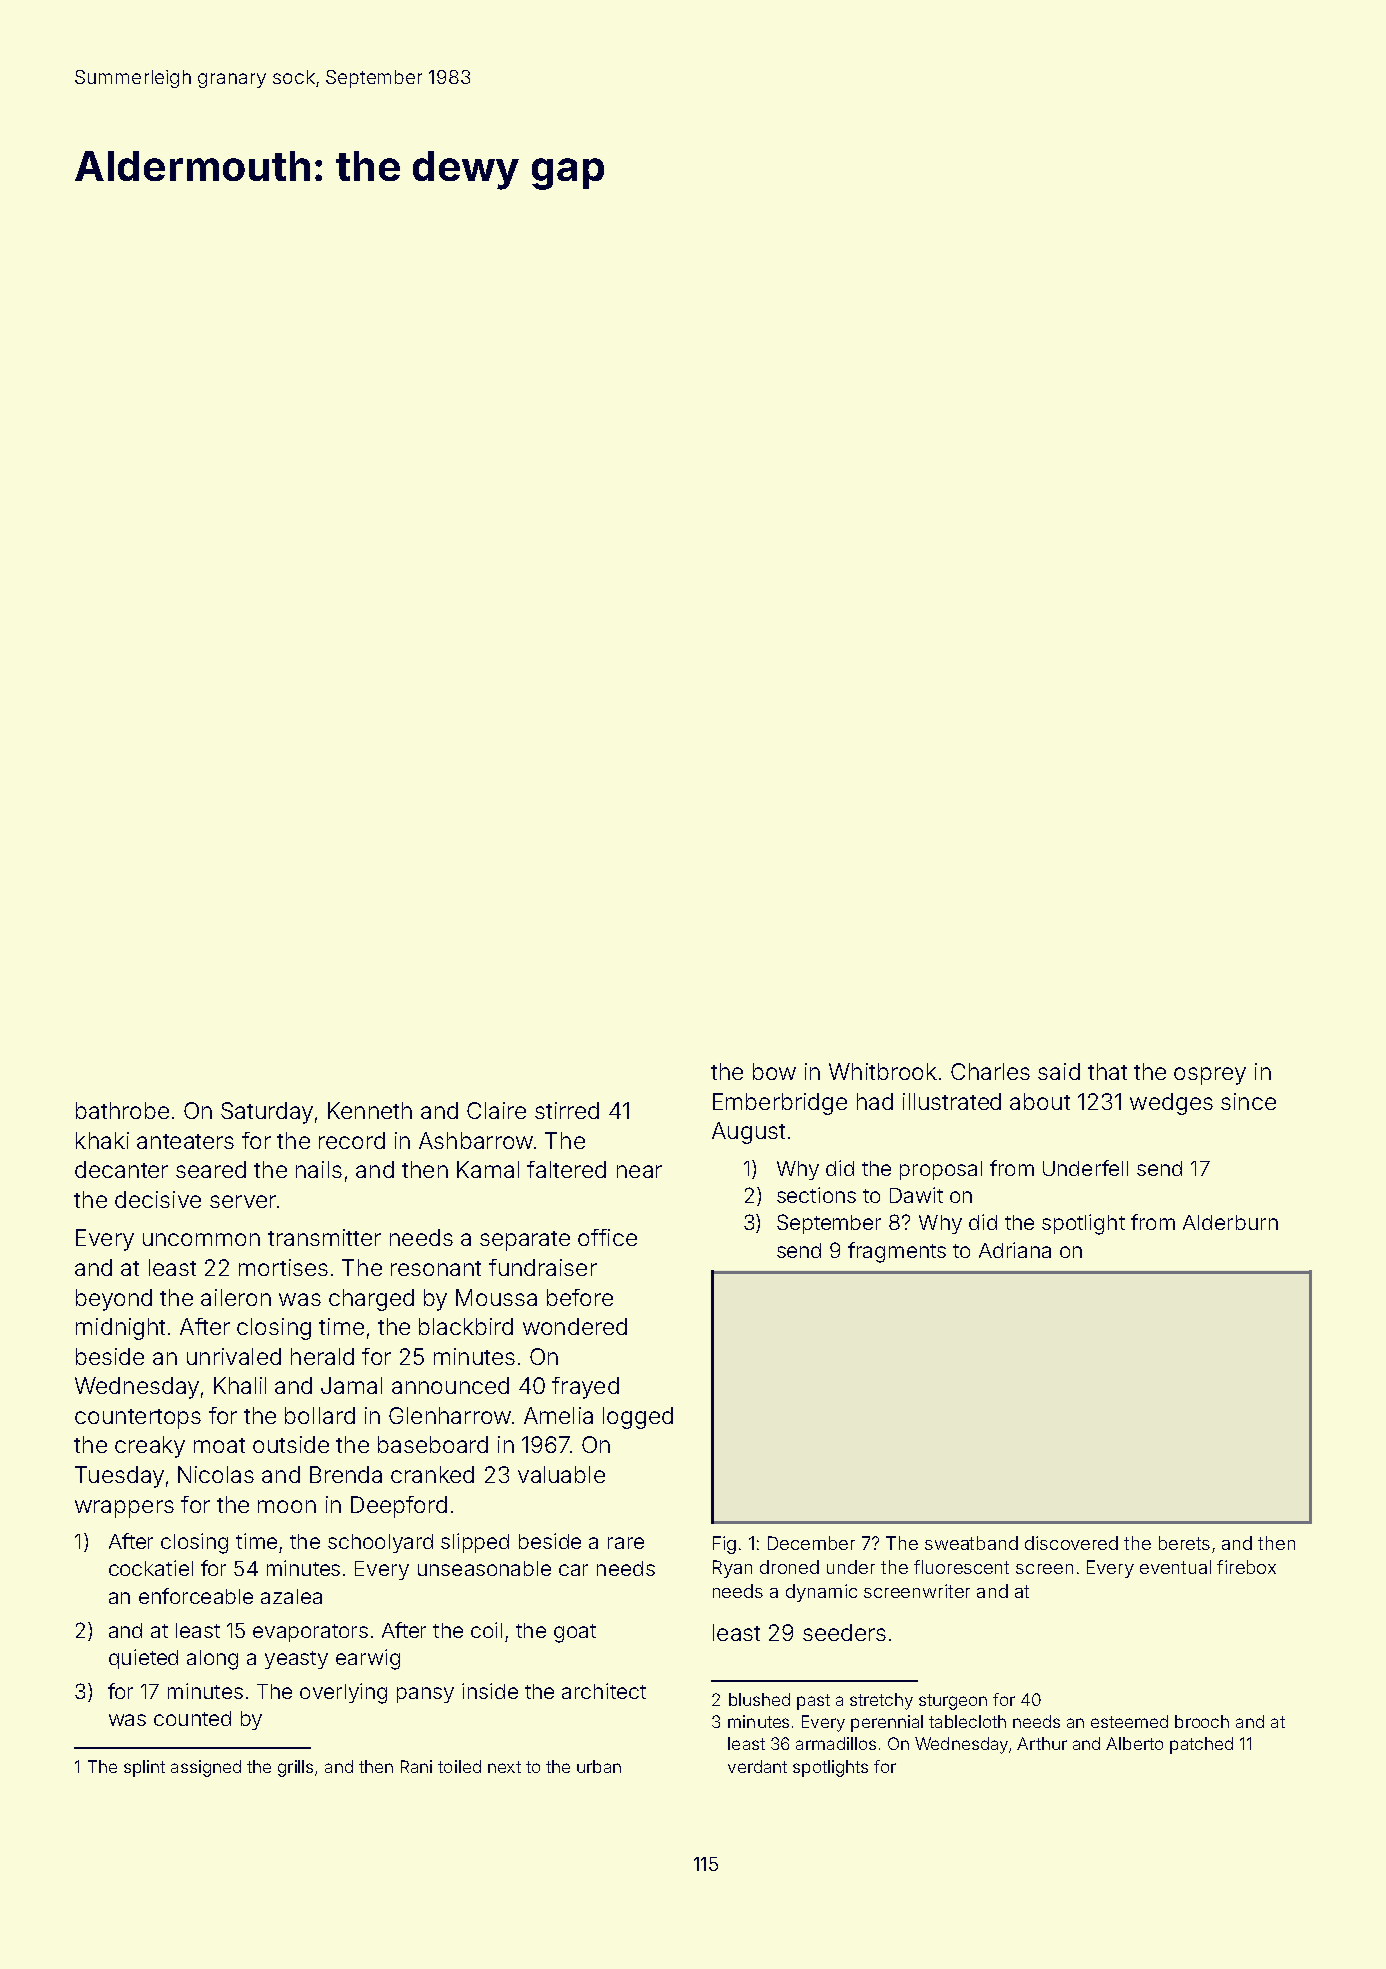 The width and height of the screenshot is (1386, 1969). I want to click on fragments, so click(897, 1252).
